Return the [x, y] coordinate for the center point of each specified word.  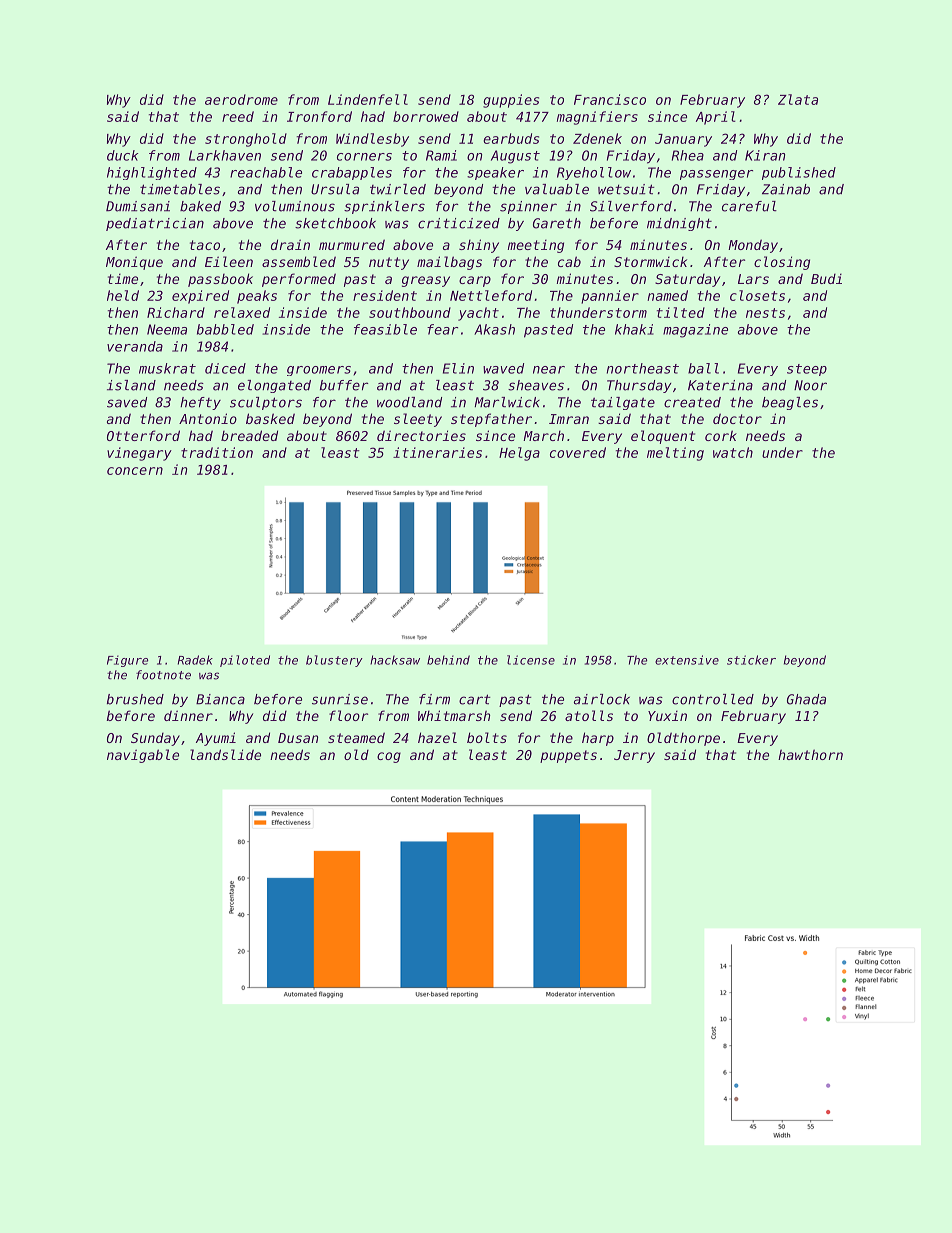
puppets [568, 756]
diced [225, 368]
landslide [225, 754]
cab [569, 261]
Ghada [806, 699]
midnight [679, 224]
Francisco [610, 99]
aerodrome [241, 99]
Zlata [798, 99]
